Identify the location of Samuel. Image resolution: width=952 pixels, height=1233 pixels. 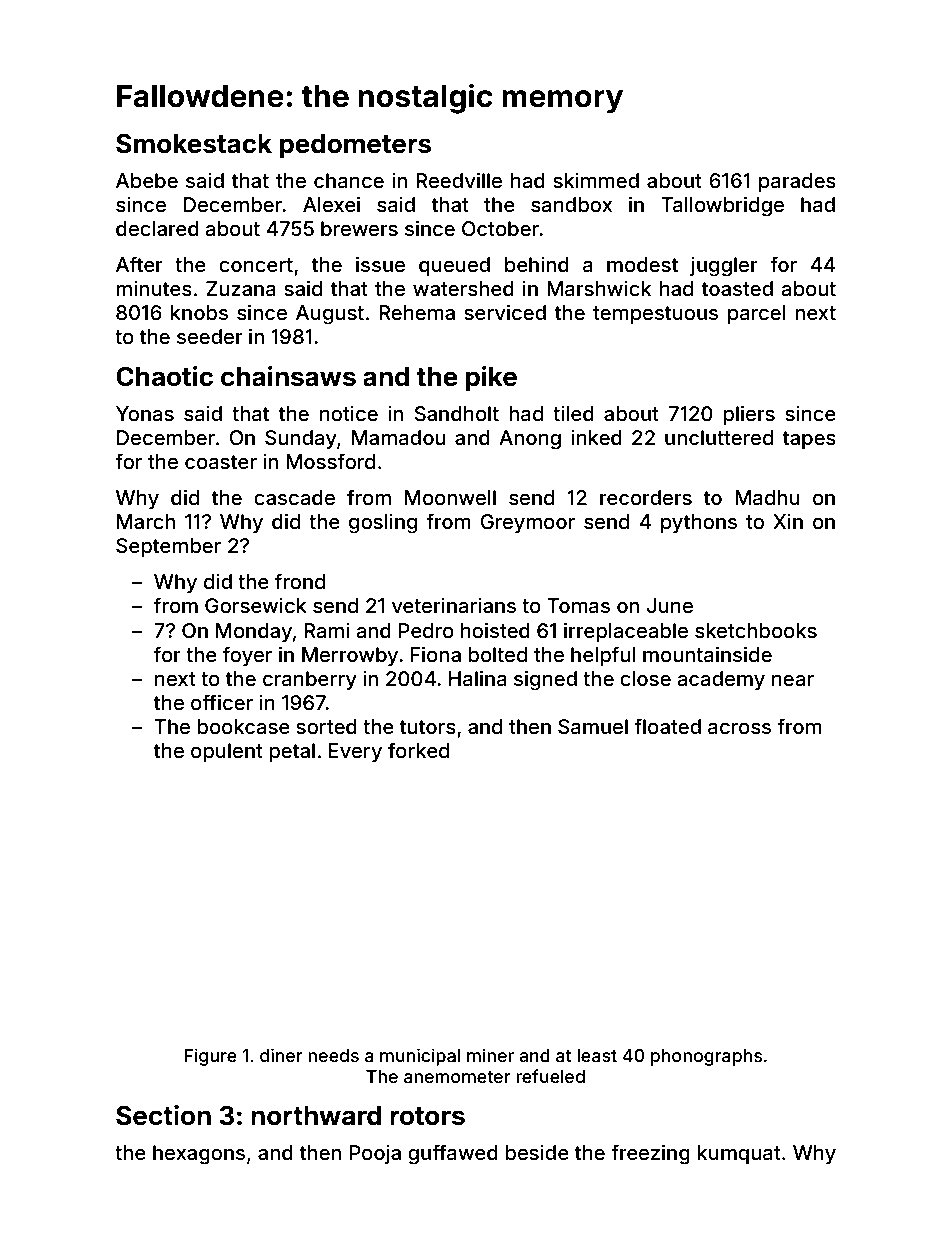
(593, 727).
